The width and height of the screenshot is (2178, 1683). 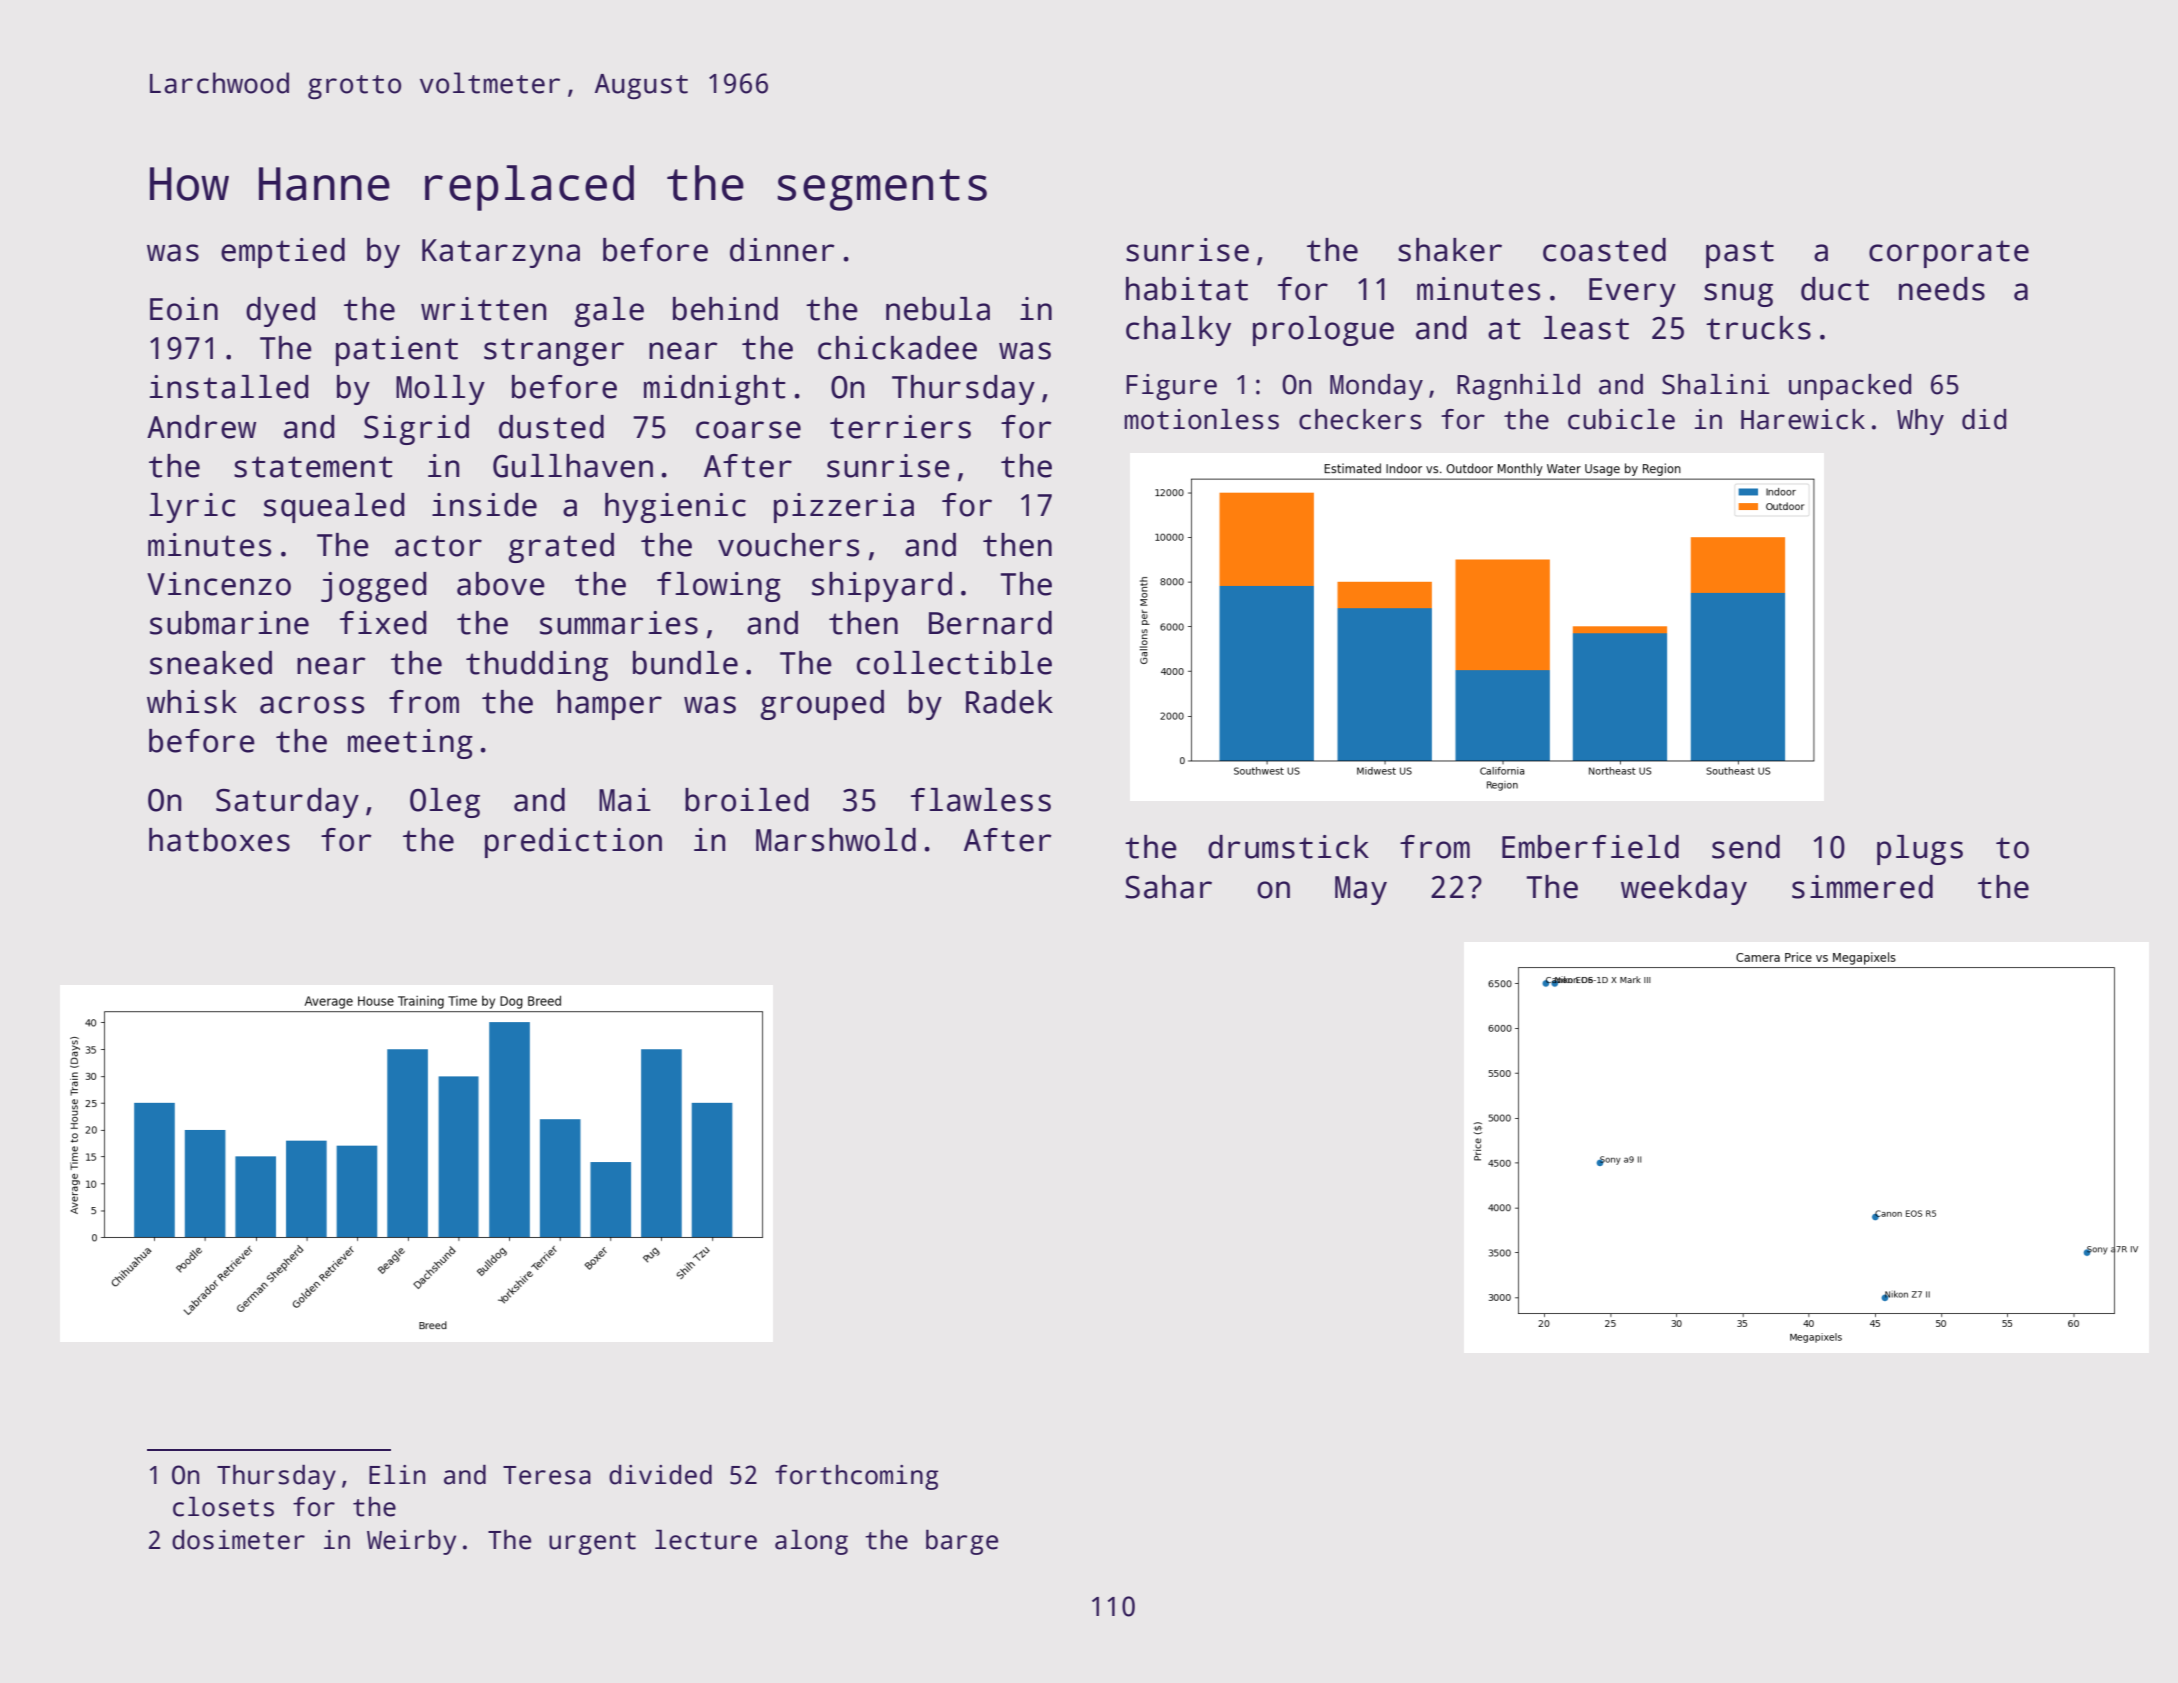 I want to click on send, so click(x=1746, y=847).
